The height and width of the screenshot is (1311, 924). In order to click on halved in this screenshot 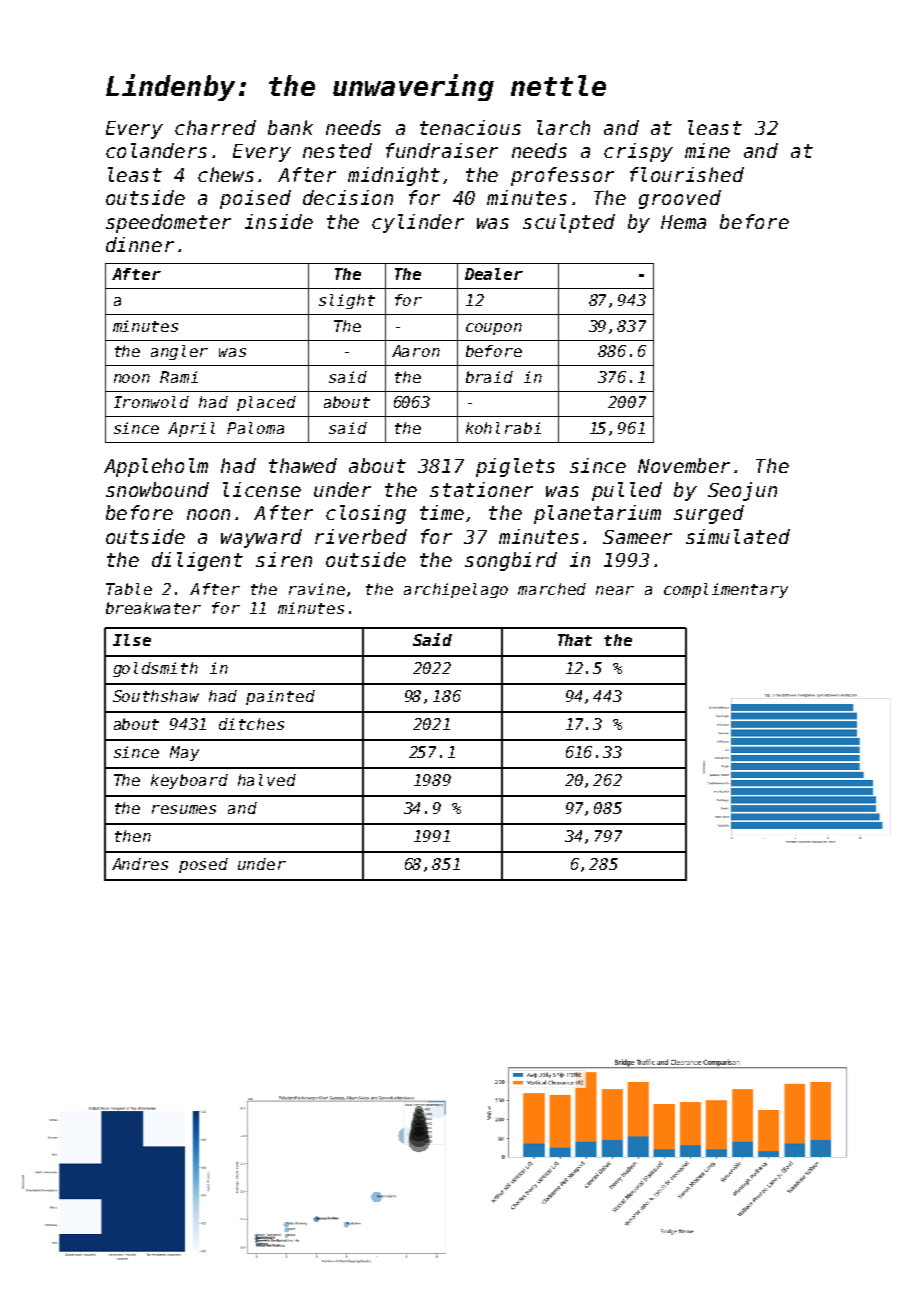, I will do `click(267, 780)`.
